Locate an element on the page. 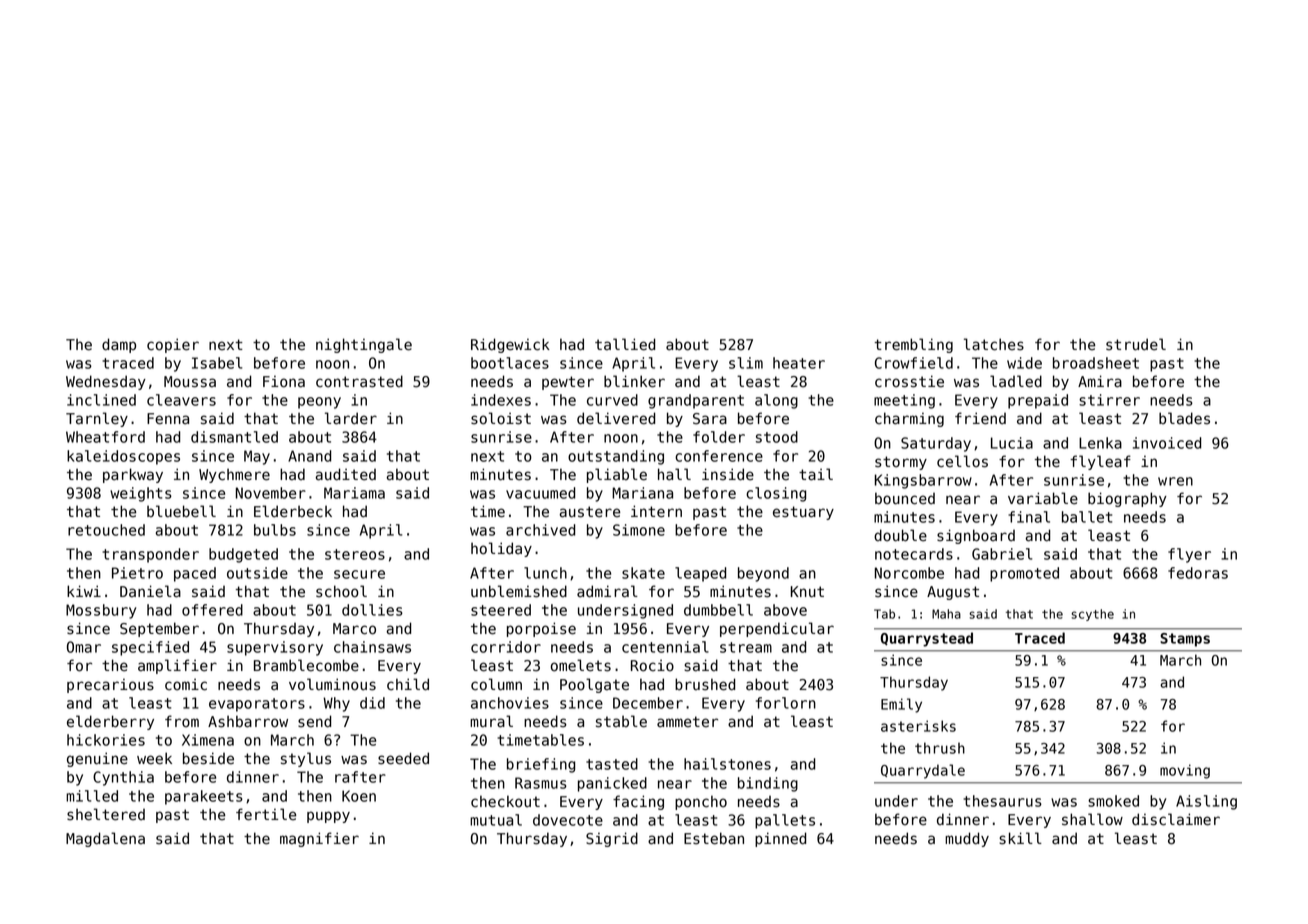  precarious is located at coordinates (110, 685).
